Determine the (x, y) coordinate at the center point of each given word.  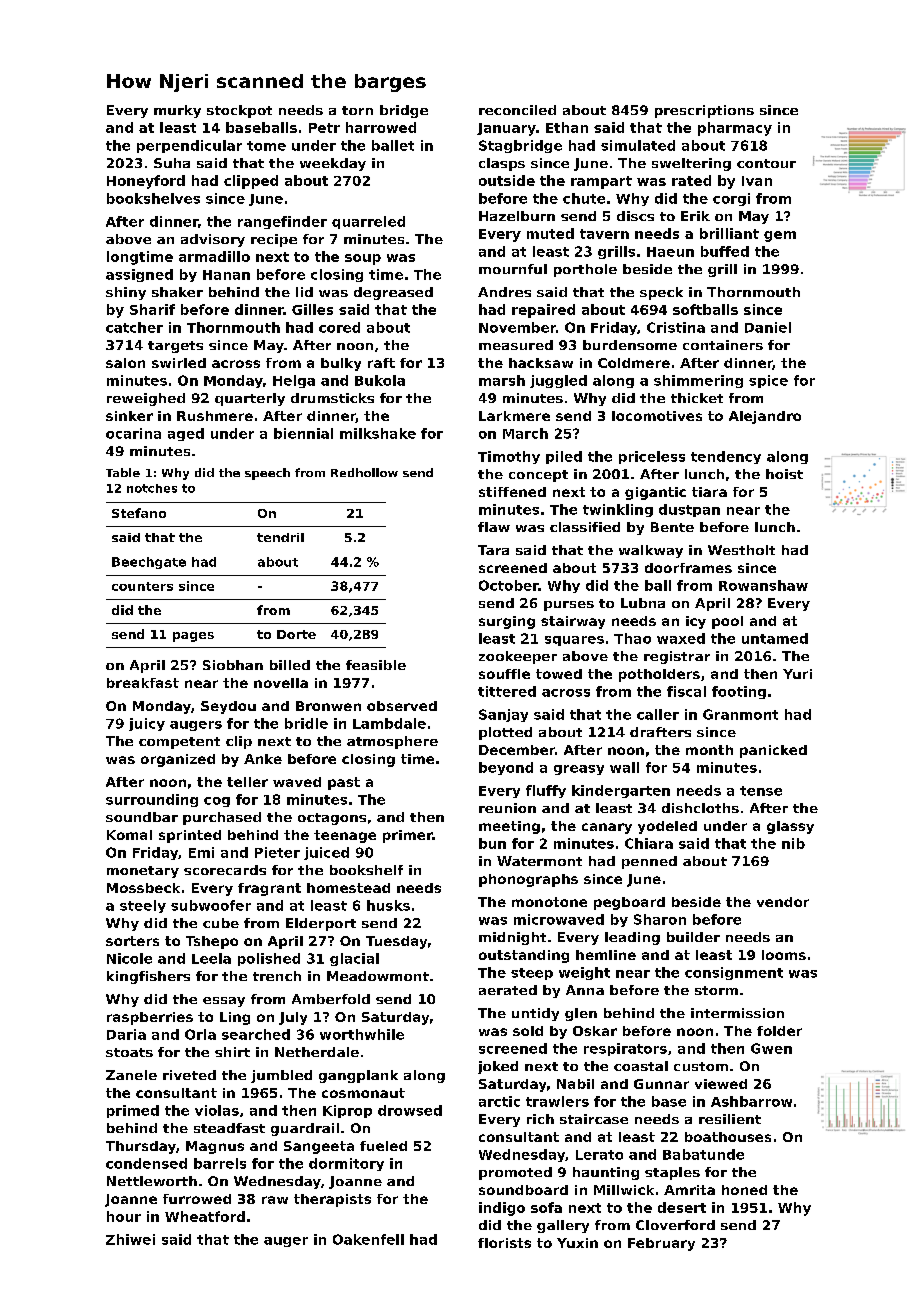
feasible (376, 665)
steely (143, 906)
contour (766, 163)
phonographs (528, 880)
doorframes (688, 568)
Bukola (380, 380)
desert (682, 1207)
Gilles (312, 309)
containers (723, 345)
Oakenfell (368, 1239)
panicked (773, 751)
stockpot (239, 111)
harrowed (381, 127)
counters (142, 586)
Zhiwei (130, 1239)
